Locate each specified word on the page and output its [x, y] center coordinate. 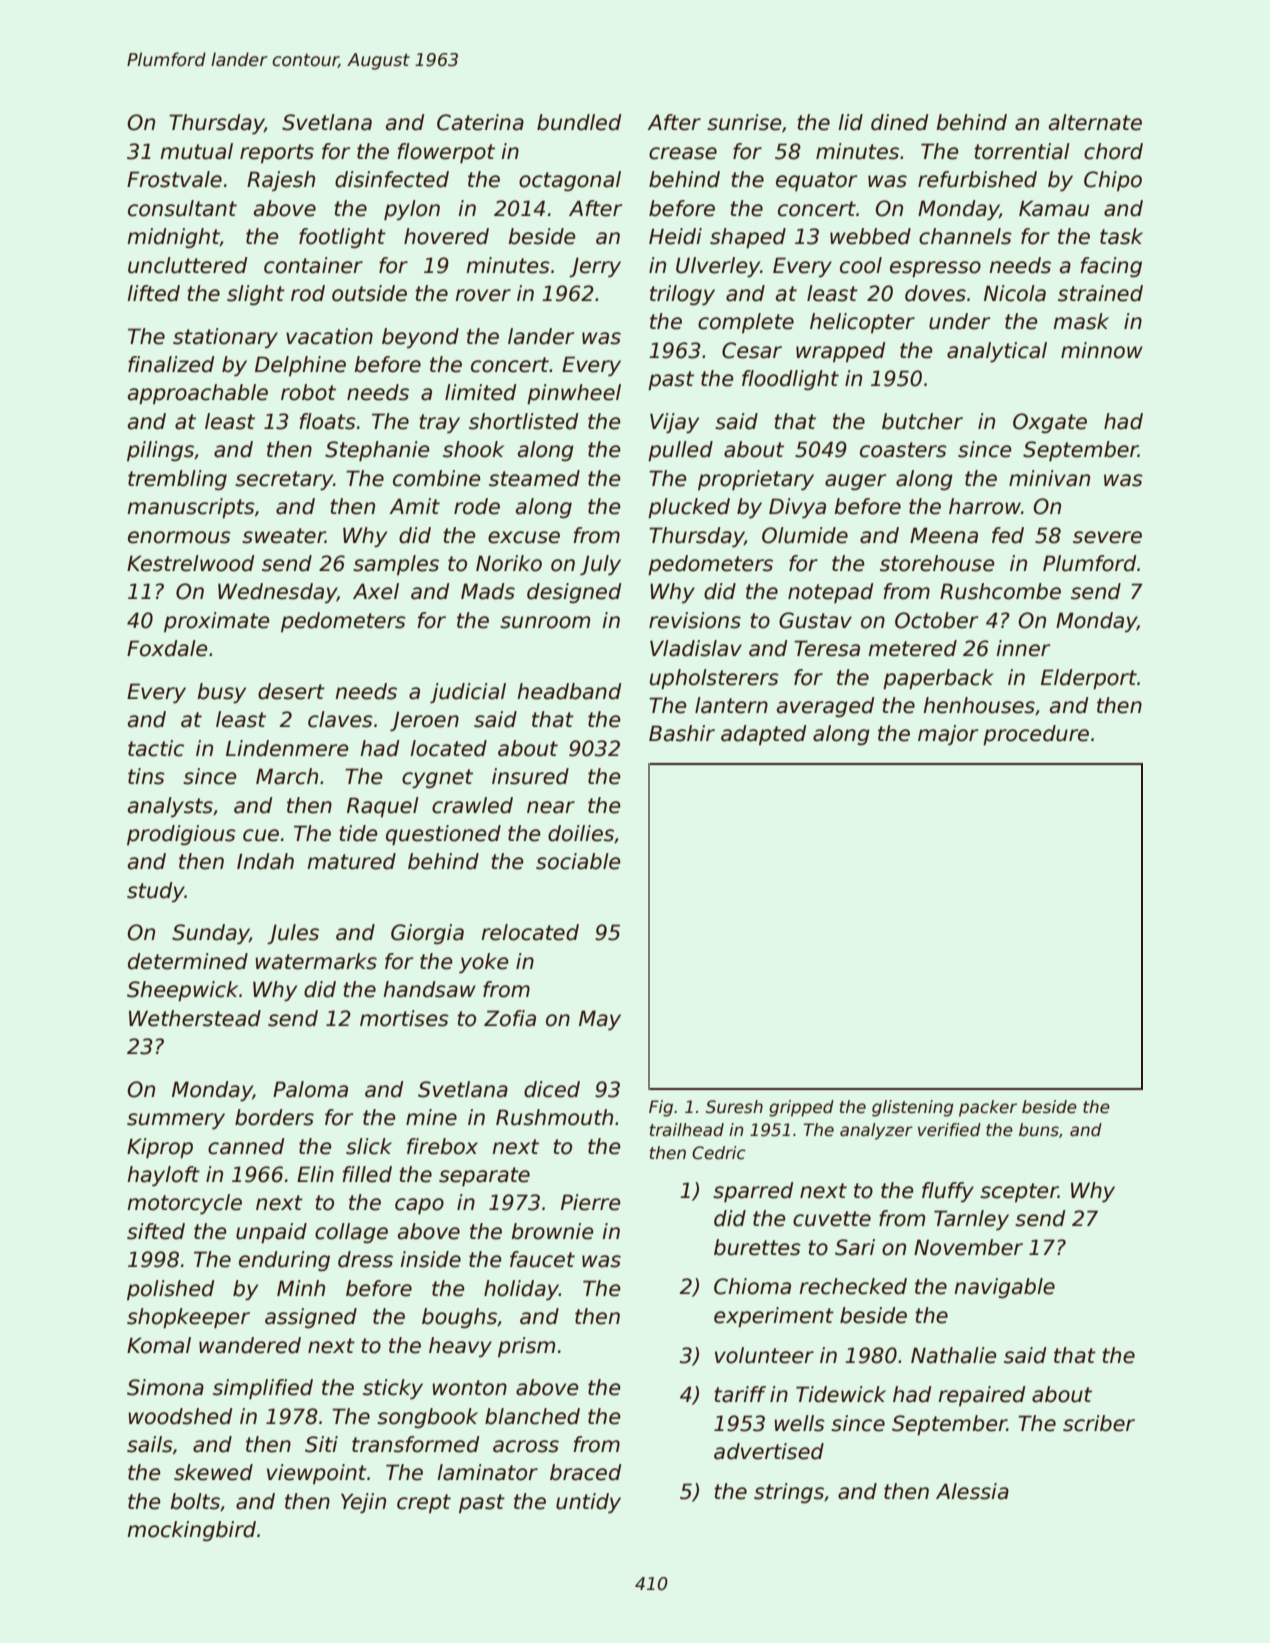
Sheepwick [182, 991]
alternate [1095, 122]
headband [569, 691]
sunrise [744, 122]
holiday [521, 1290]
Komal [159, 1345]
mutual [196, 151]
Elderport [1089, 679]
